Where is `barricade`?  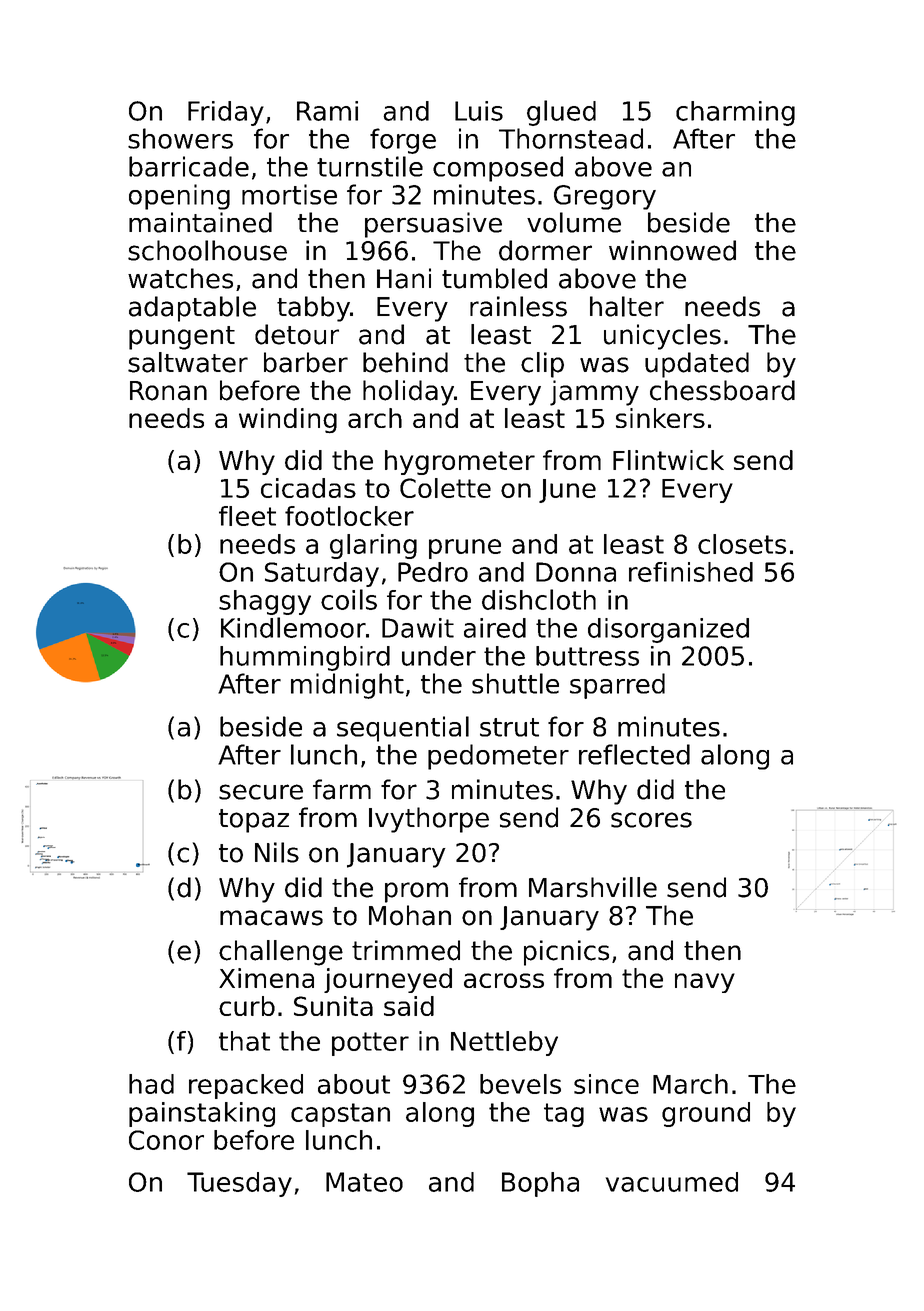 barricade is located at coordinates (189, 166).
